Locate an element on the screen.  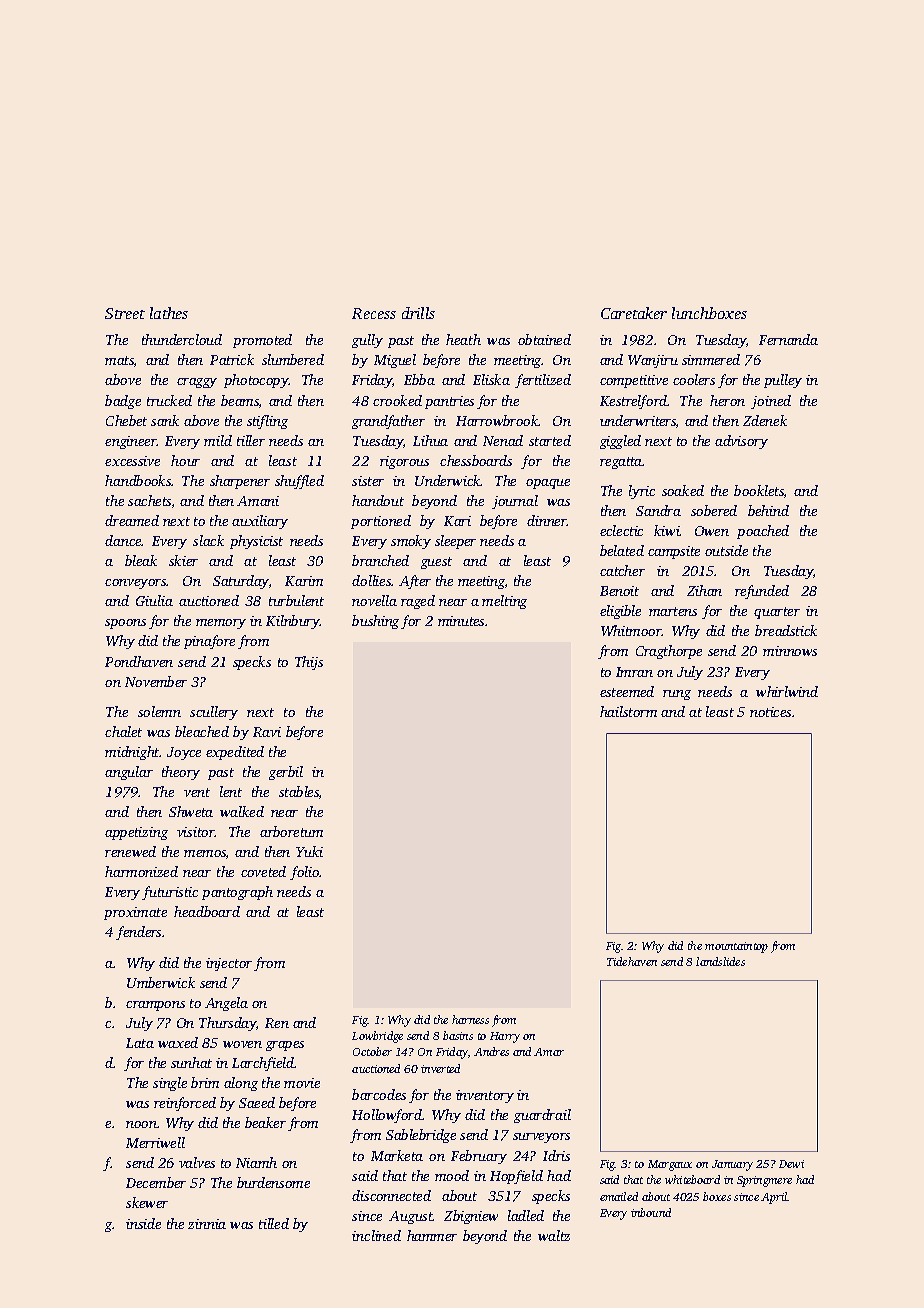
Zihan is located at coordinates (704, 590).
